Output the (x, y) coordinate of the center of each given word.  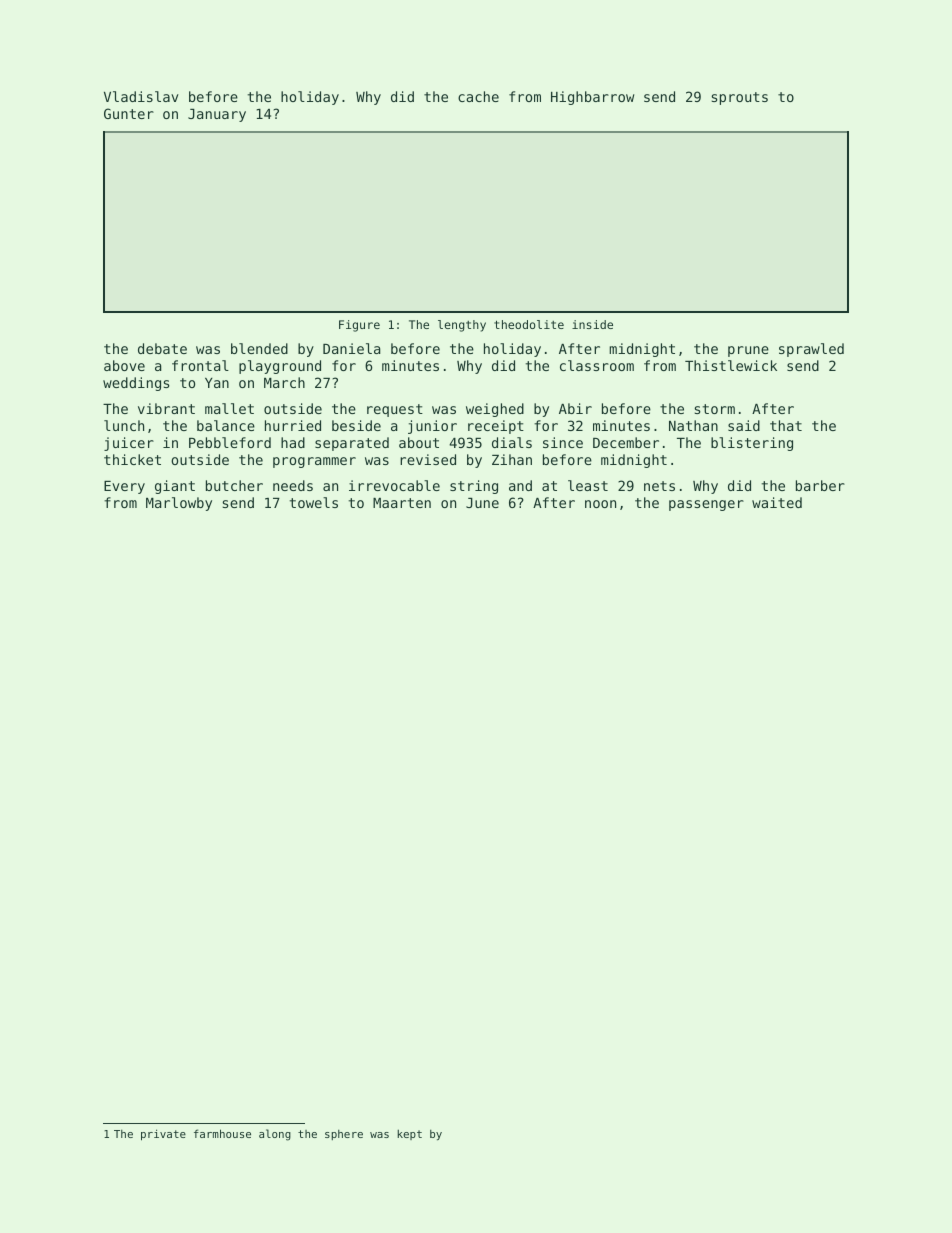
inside (592, 324)
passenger (706, 505)
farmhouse (222, 1133)
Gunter (129, 113)
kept (409, 1135)
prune (748, 351)
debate (162, 348)
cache (478, 96)
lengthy (462, 326)
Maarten (402, 503)
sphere (344, 1135)
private (163, 1135)
